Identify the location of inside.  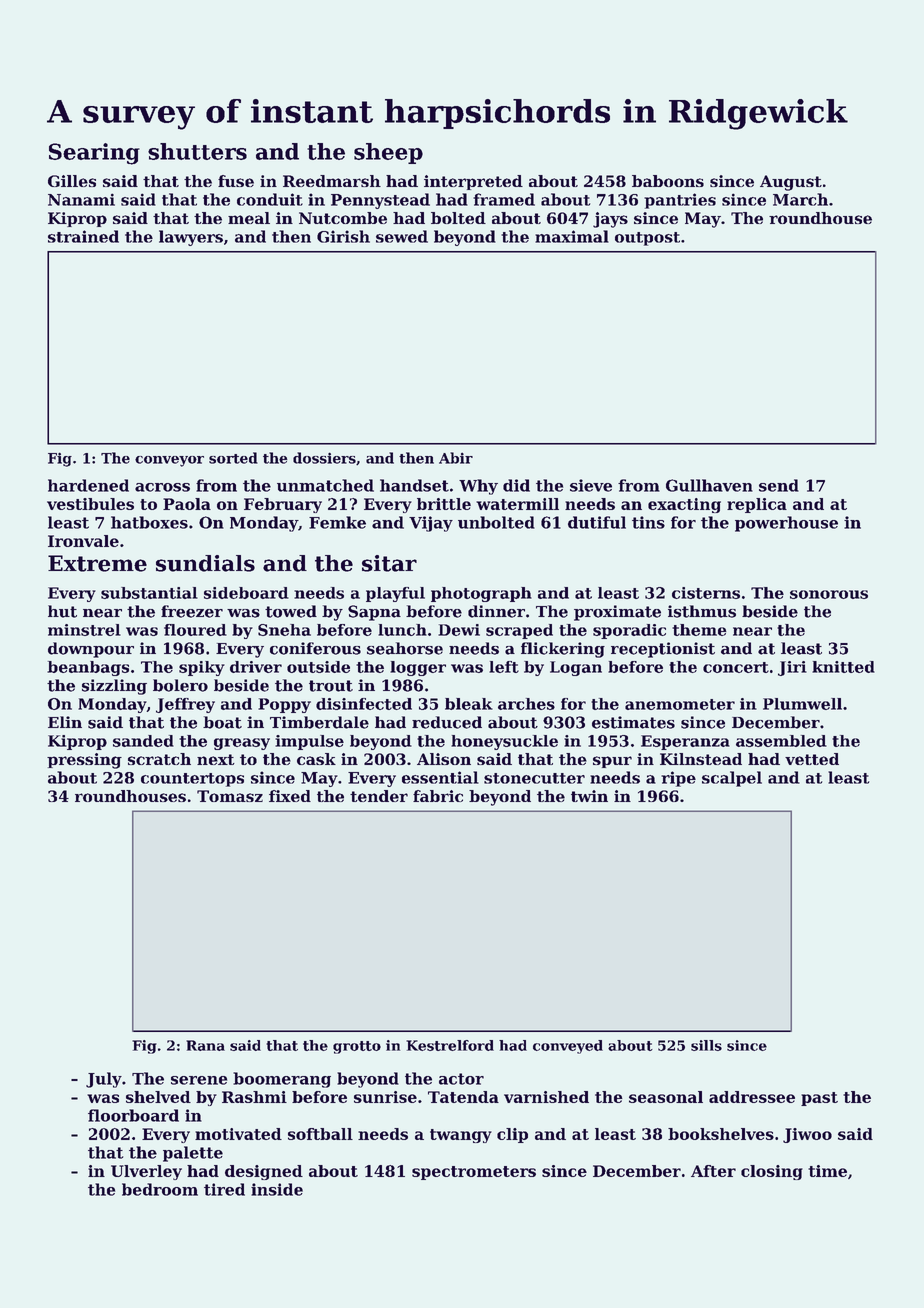
(277, 1189).
